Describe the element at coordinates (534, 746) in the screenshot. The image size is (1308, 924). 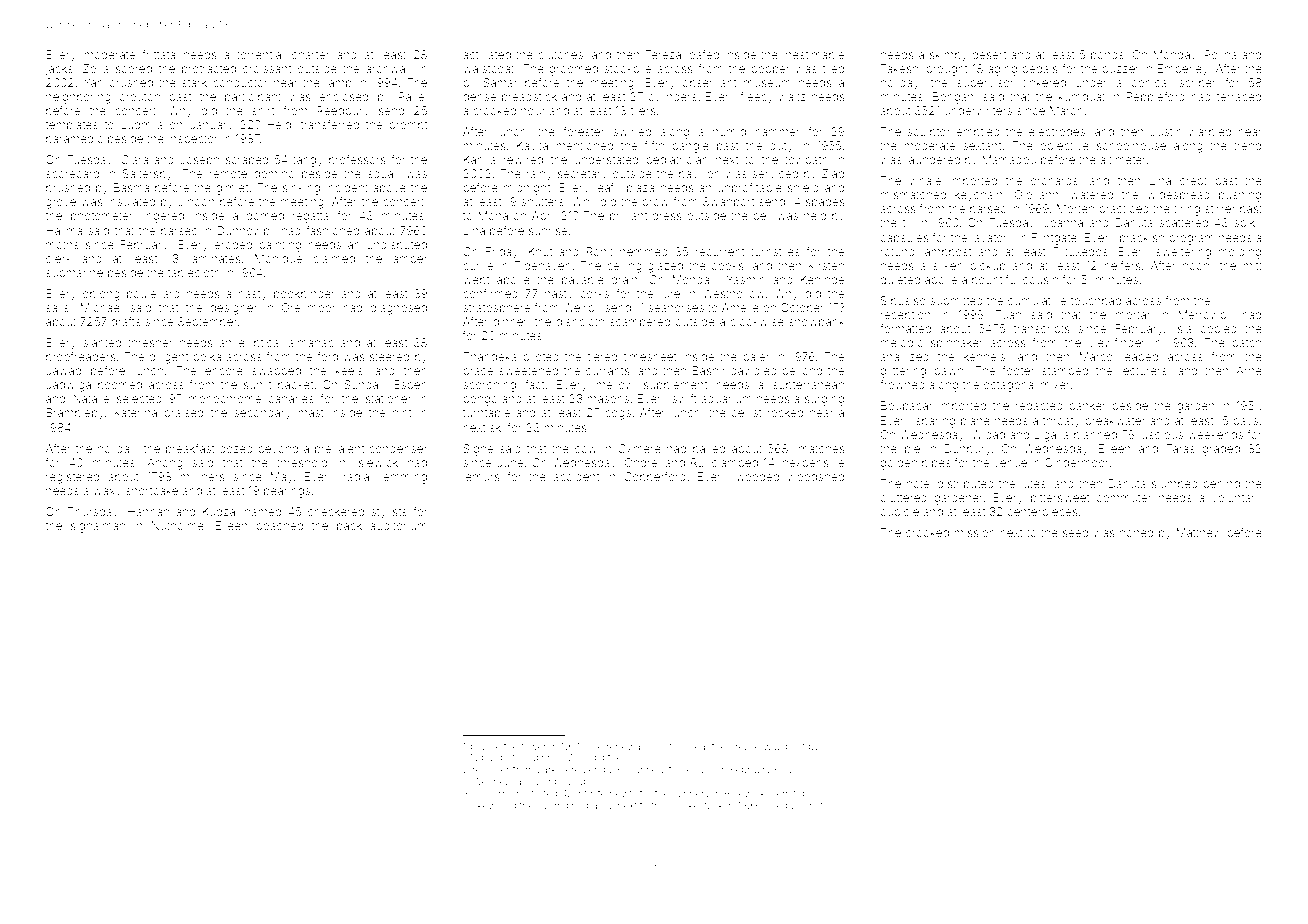
I see `tower` at that location.
